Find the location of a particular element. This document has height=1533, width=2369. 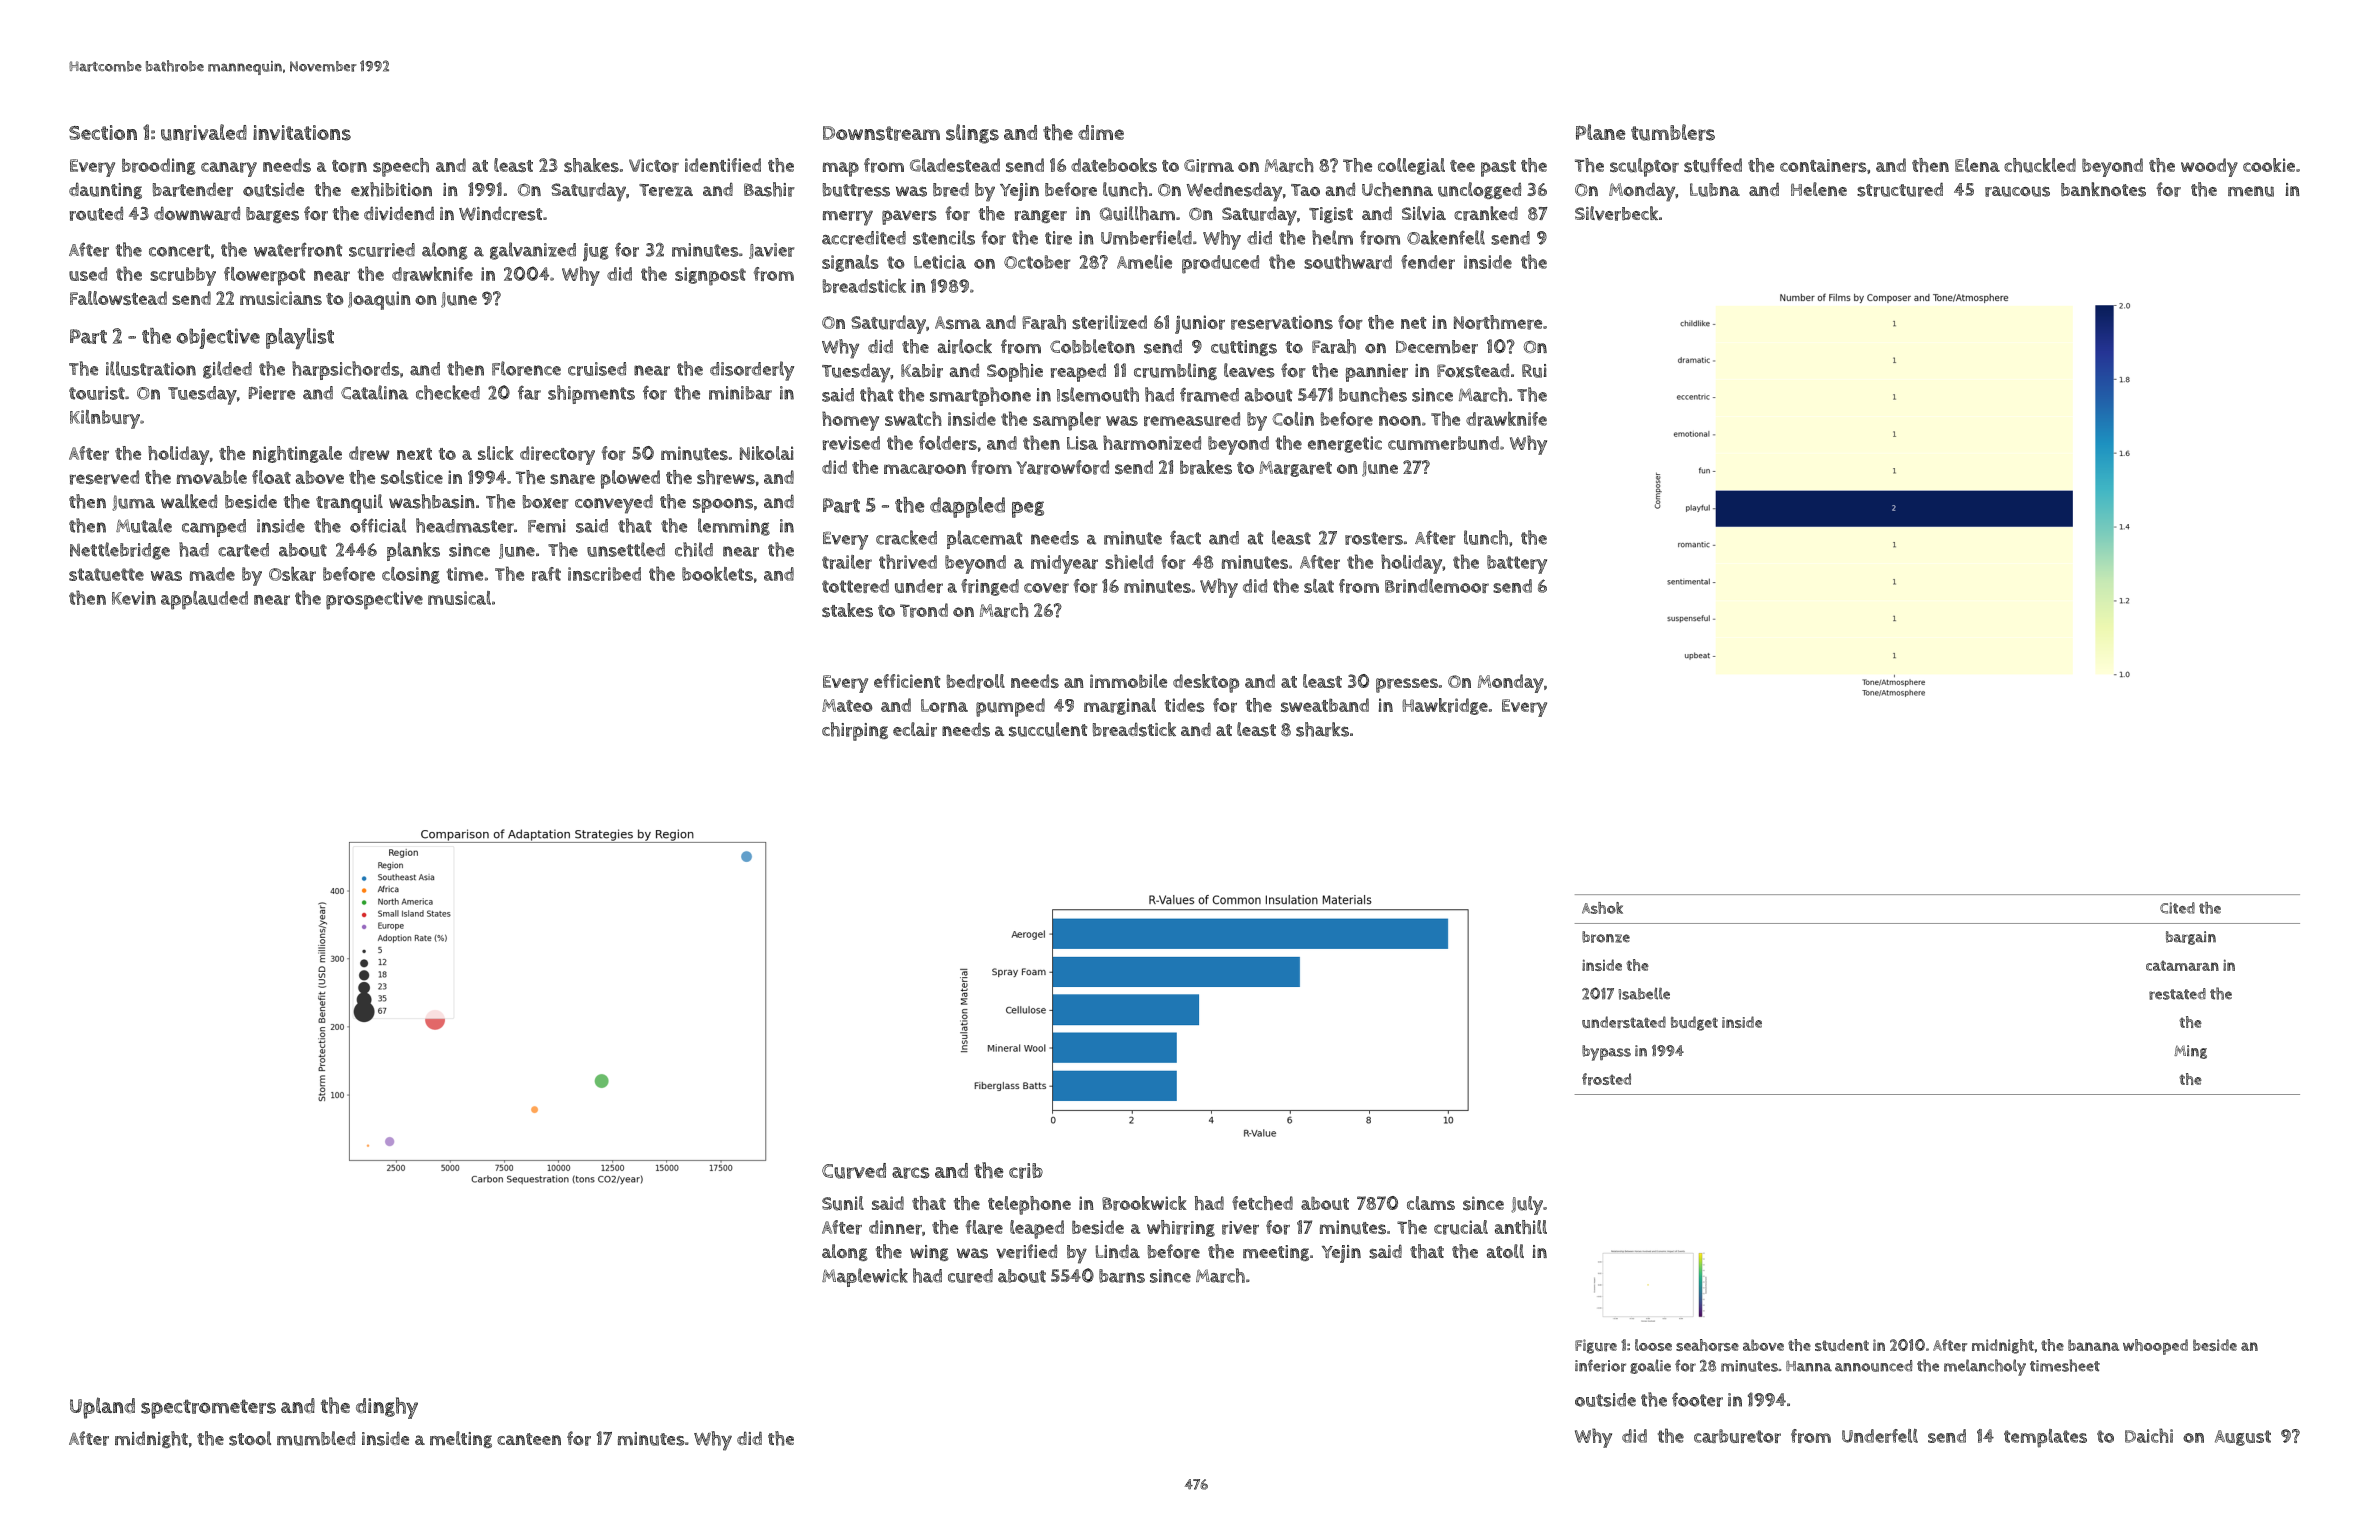

Foxstead is located at coordinates (1473, 370).
